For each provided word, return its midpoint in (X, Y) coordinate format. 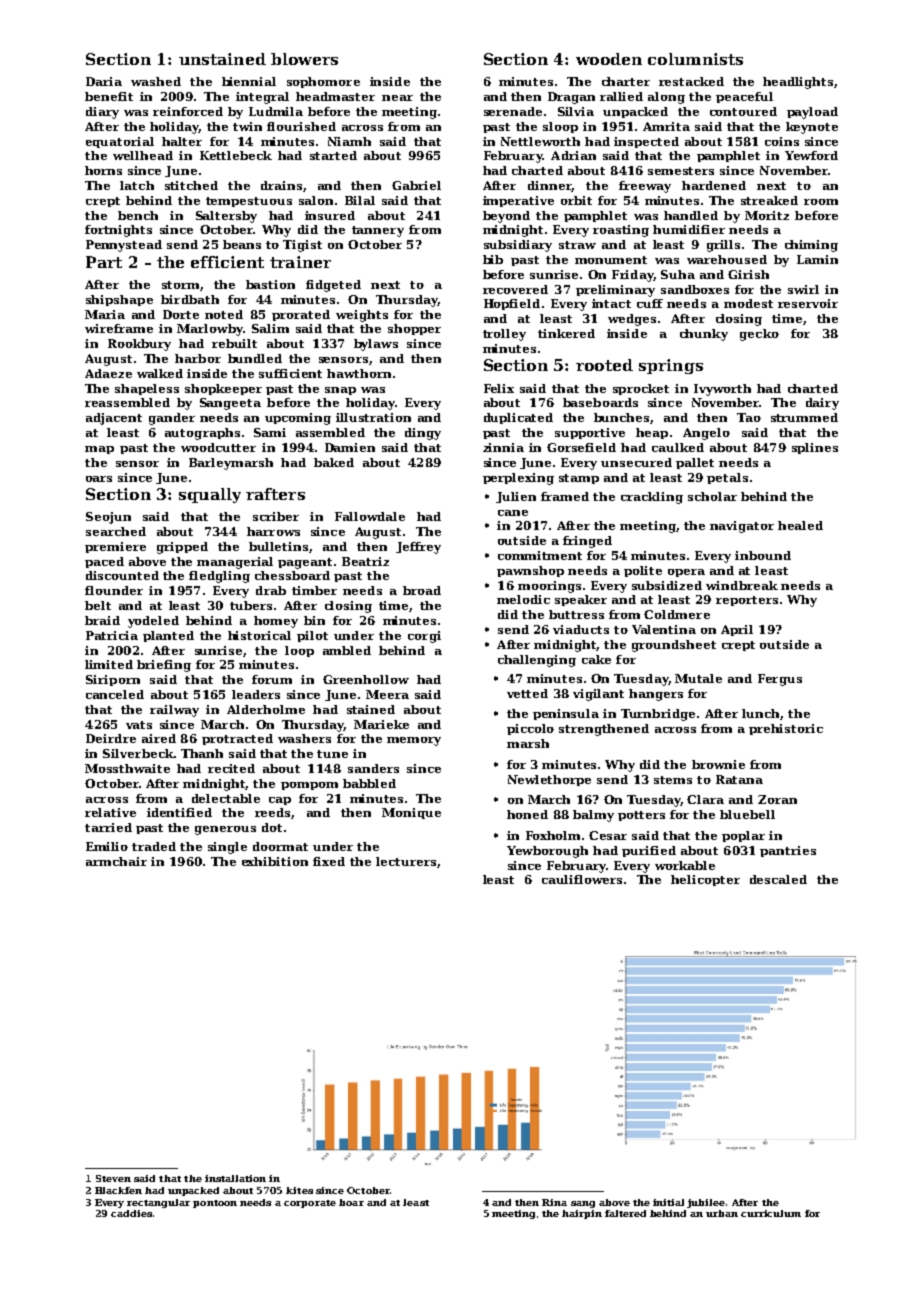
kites (299, 1190)
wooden (609, 59)
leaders (256, 694)
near (397, 98)
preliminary (615, 291)
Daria (104, 81)
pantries (788, 851)
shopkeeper (223, 389)
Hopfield (512, 304)
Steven (113, 1178)
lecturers (406, 861)
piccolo (530, 729)
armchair (116, 861)
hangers (656, 695)
